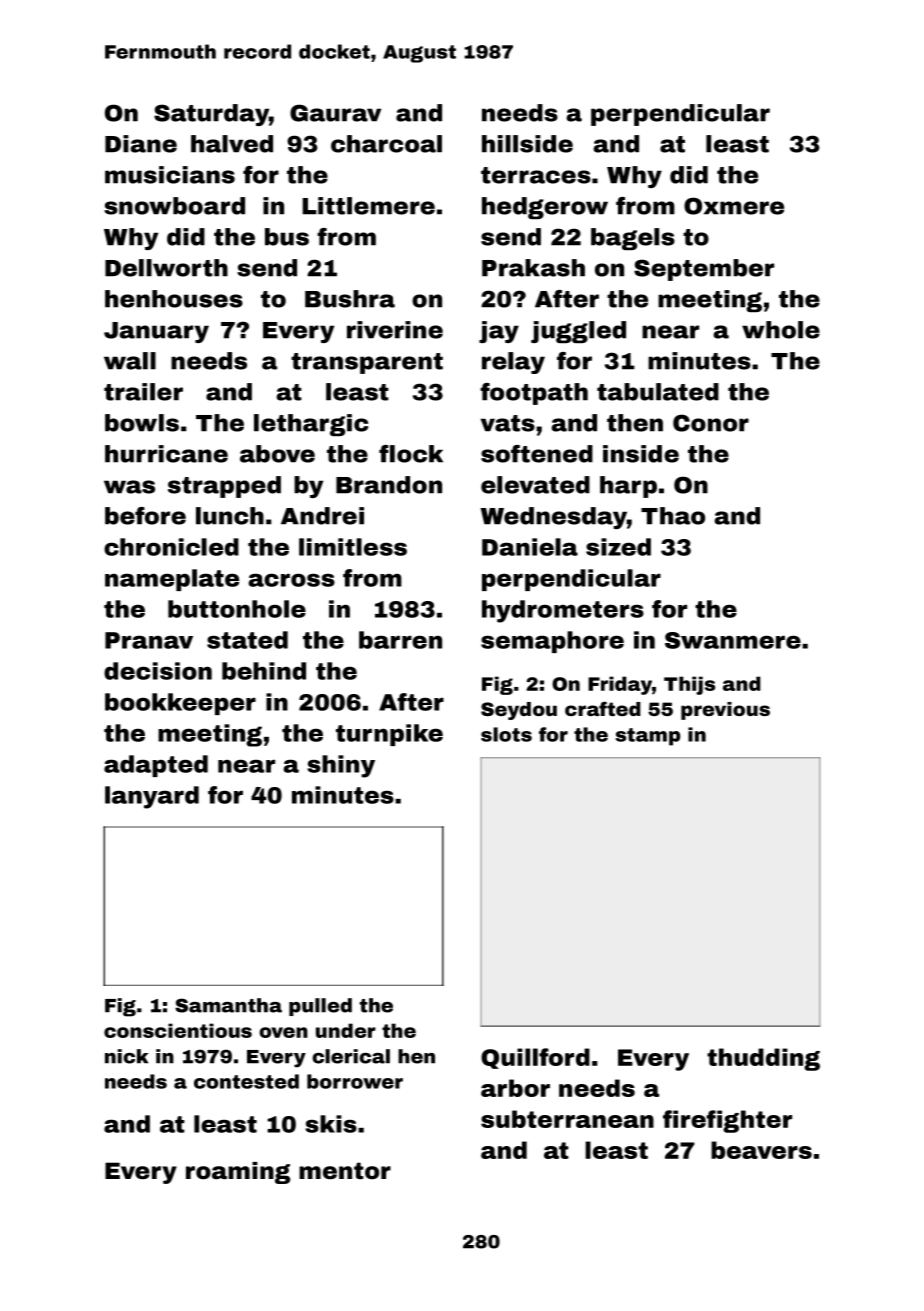 The image size is (924, 1311). Describe the element at coordinates (508, 423) in the screenshot. I see `vats` at that location.
